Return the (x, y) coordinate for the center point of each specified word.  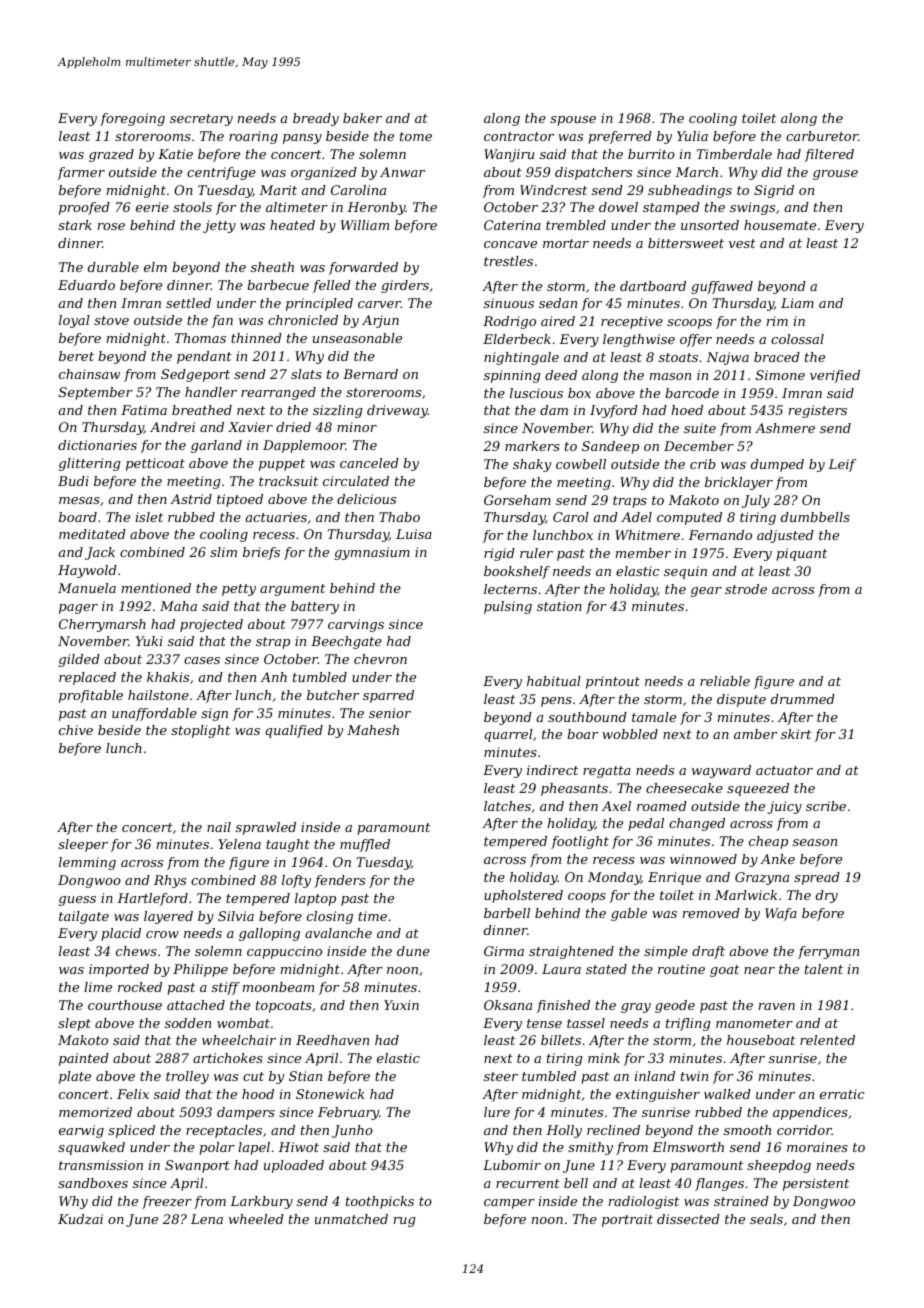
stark (75, 225)
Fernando (720, 535)
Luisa (414, 534)
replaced (87, 678)
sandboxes (93, 1183)
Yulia (692, 136)
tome (416, 136)
